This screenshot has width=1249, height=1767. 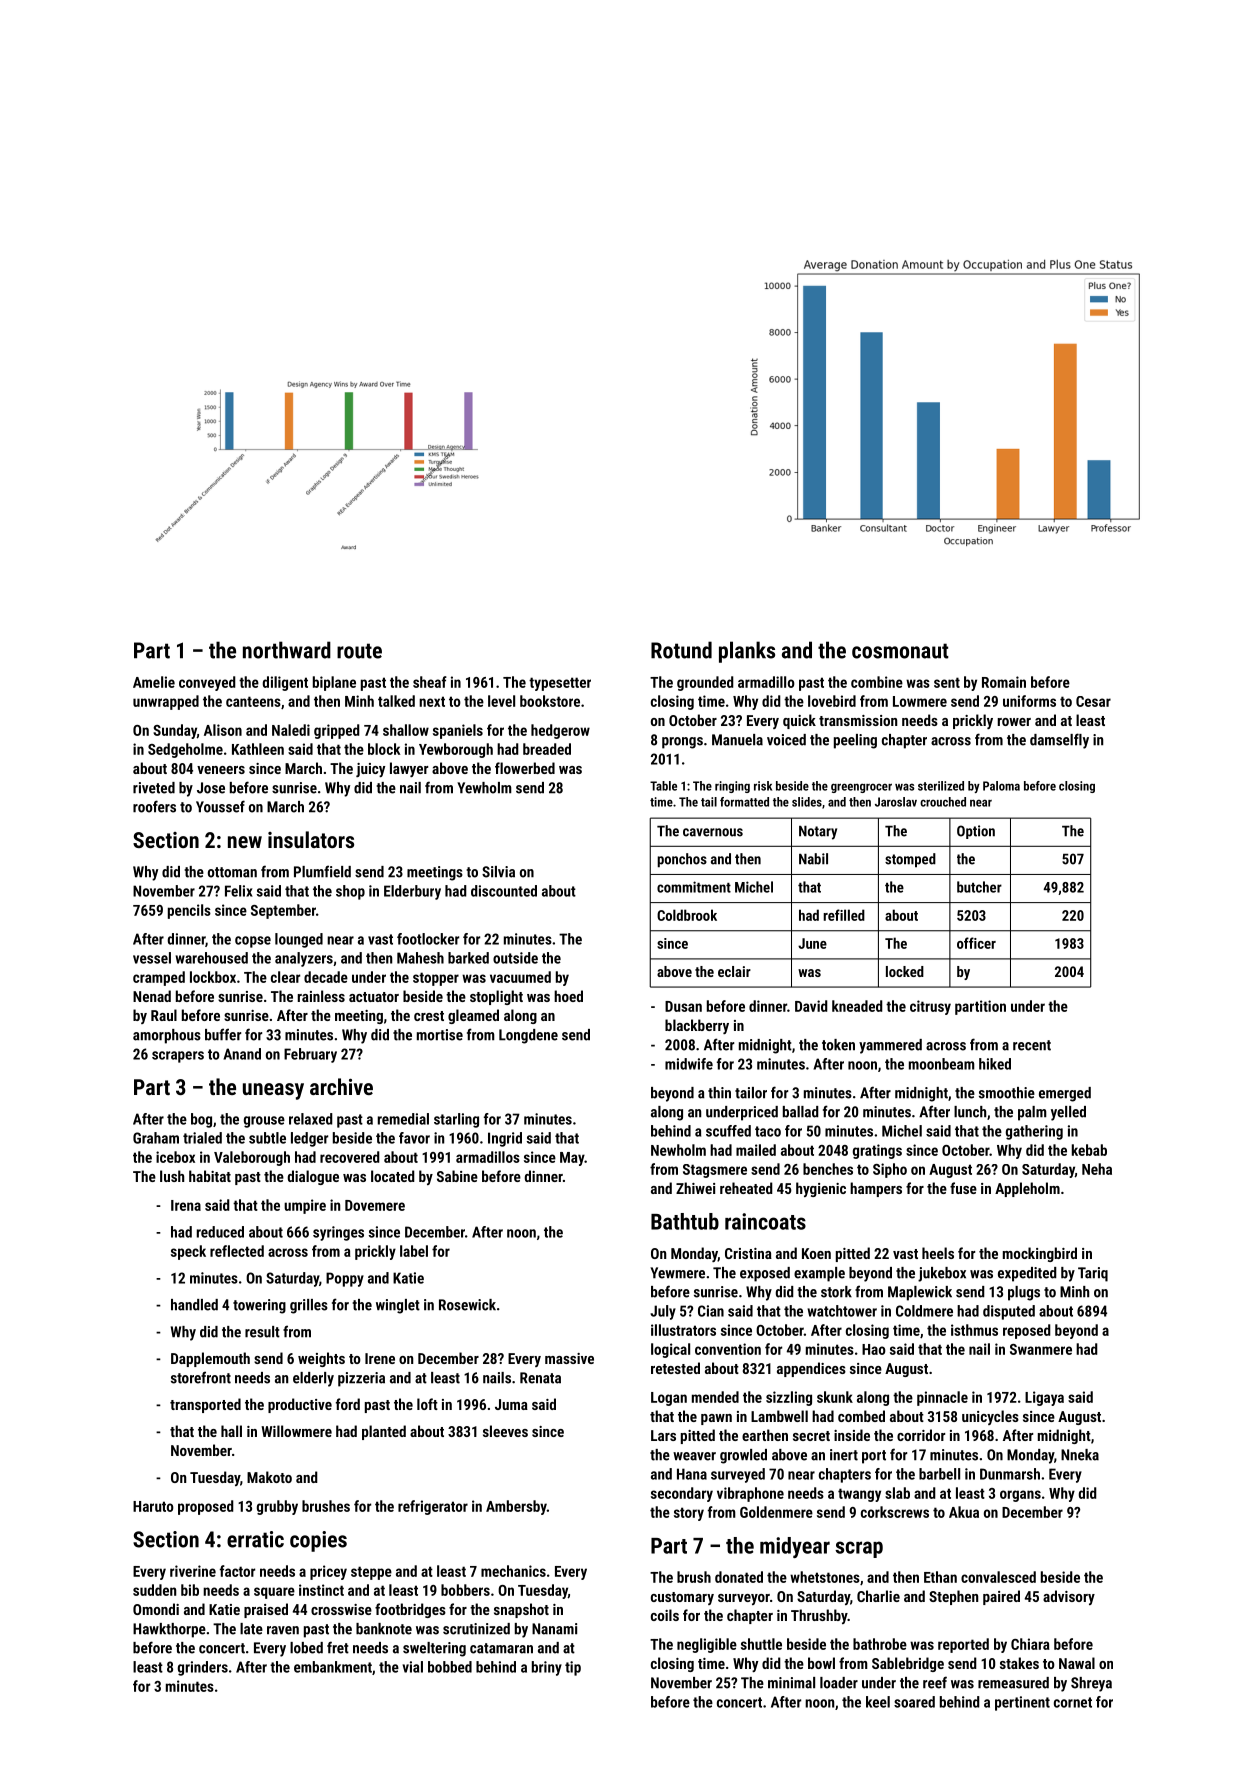 What do you see at coordinates (210, 1359) in the screenshot?
I see `Dapplemouth` at bounding box center [210, 1359].
